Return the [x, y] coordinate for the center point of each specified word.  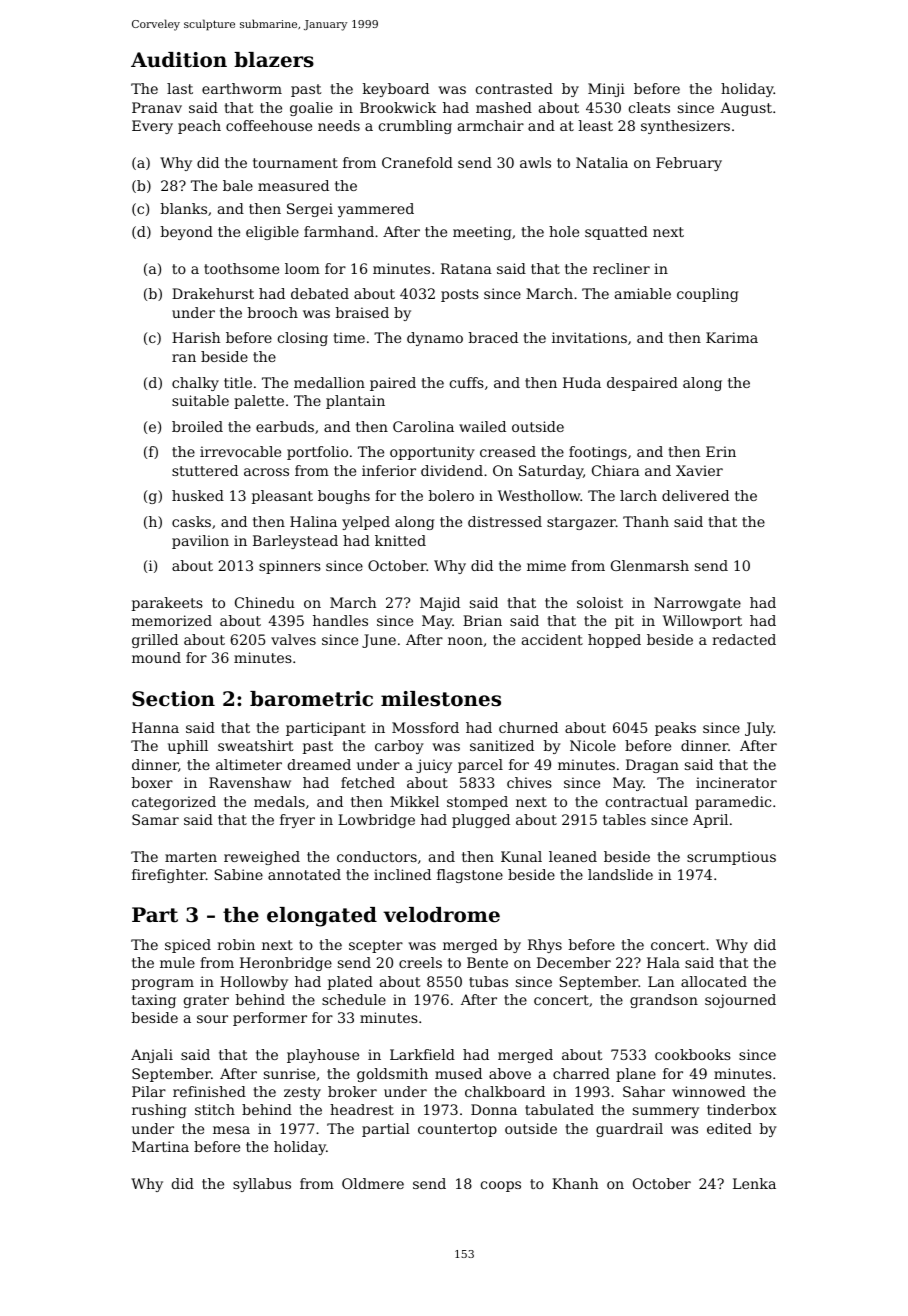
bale [238, 185]
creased [508, 451]
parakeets [167, 604]
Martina [160, 1146]
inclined [402, 874]
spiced [188, 946]
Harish [196, 337]
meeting [482, 233]
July [759, 729]
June [379, 641]
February [689, 164]
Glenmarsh [650, 565]
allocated [714, 981]
